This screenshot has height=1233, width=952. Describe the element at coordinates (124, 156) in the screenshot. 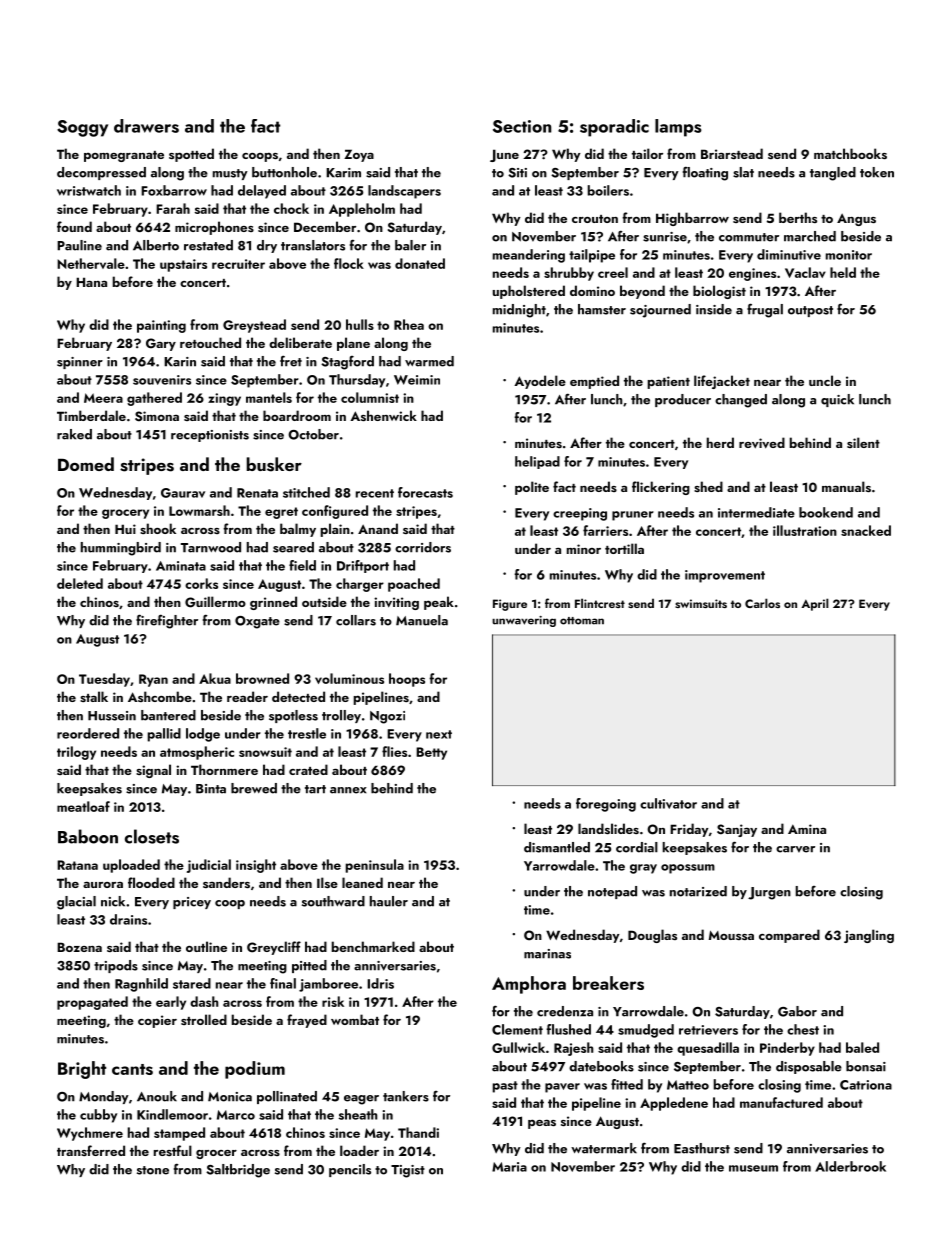

I see `pomegranate` at that location.
